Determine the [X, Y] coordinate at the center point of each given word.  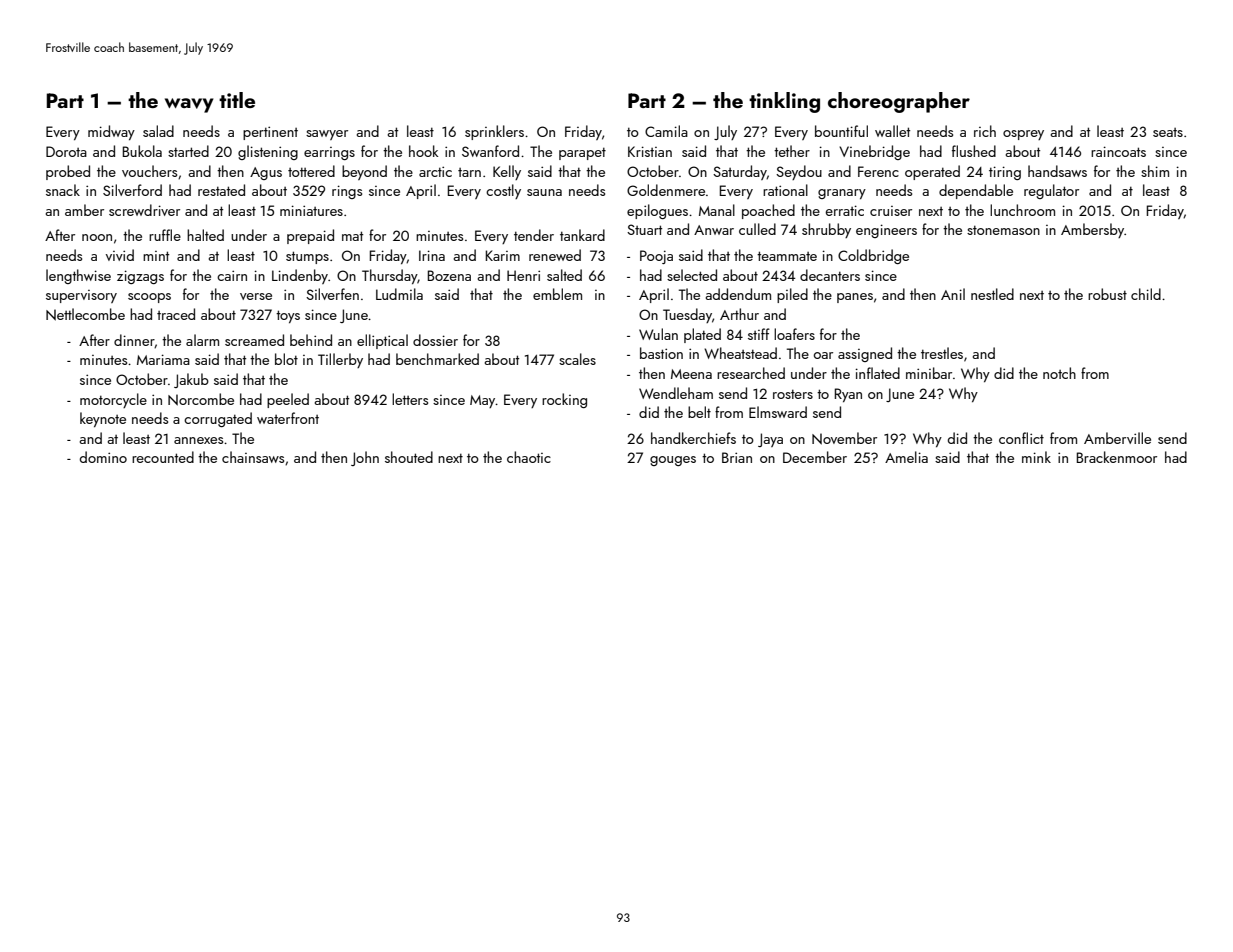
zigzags [140, 277]
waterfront [288, 418]
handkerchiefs [693, 438]
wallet [892, 131]
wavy [189, 105]
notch [1059, 373]
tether [792, 151]
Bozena [449, 275]
